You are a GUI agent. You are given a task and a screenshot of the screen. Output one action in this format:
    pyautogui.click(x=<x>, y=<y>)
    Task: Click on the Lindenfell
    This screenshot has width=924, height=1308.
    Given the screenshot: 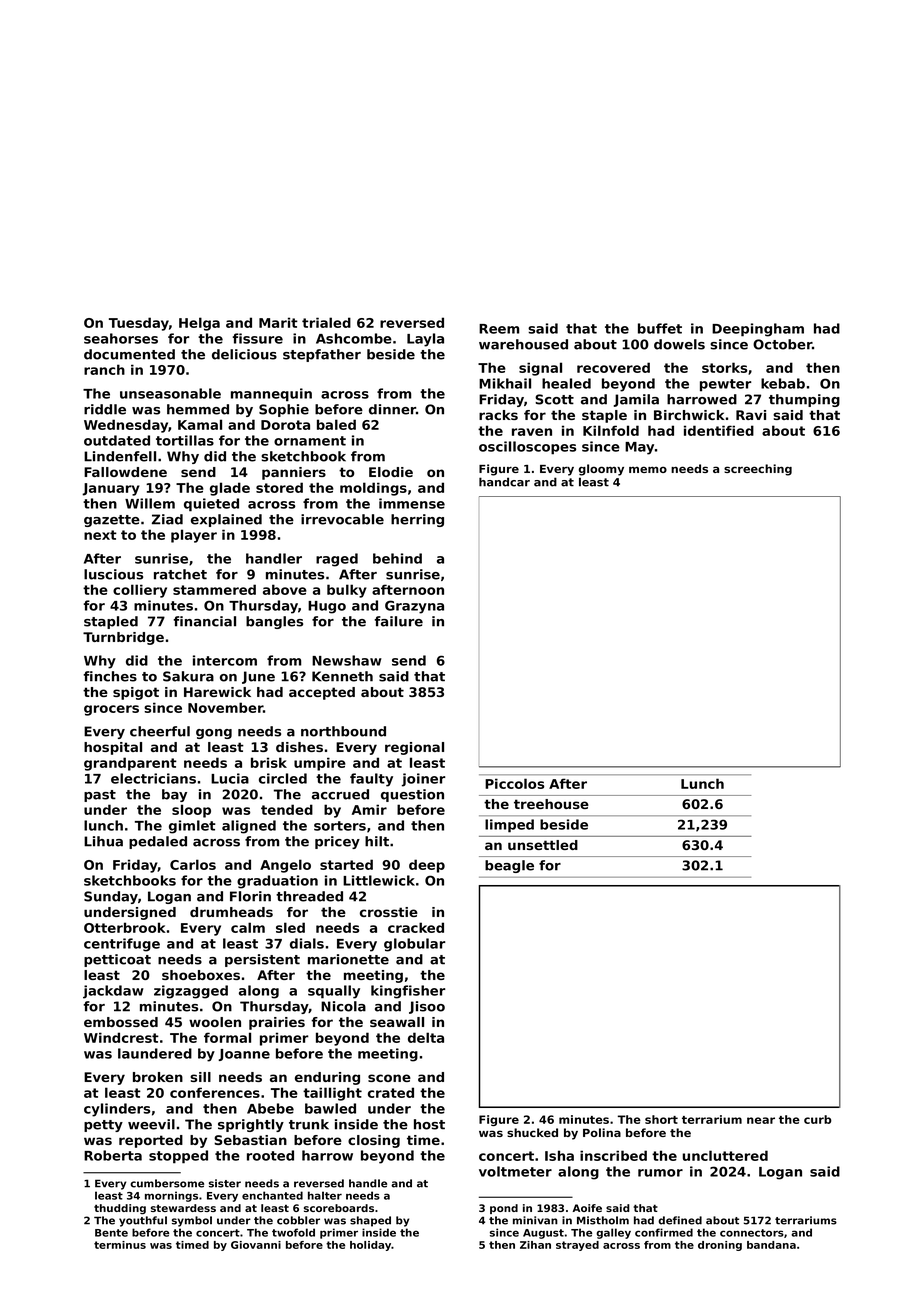 What is the action you would take?
    pyautogui.click(x=120, y=456)
